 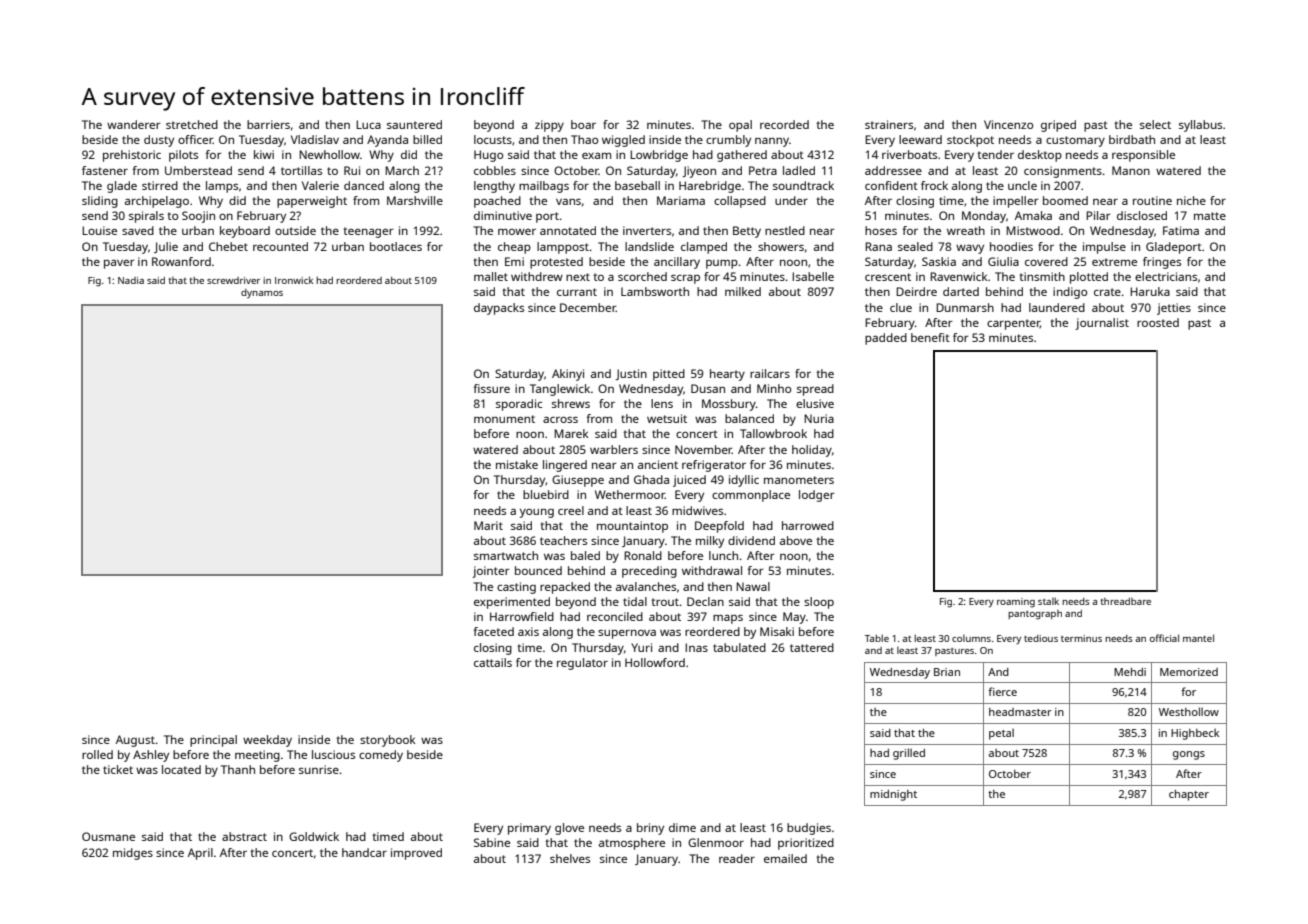 What do you see at coordinates (522, 616) in the image?
I see `Harrowfield` at bounding box center [522, 616].
